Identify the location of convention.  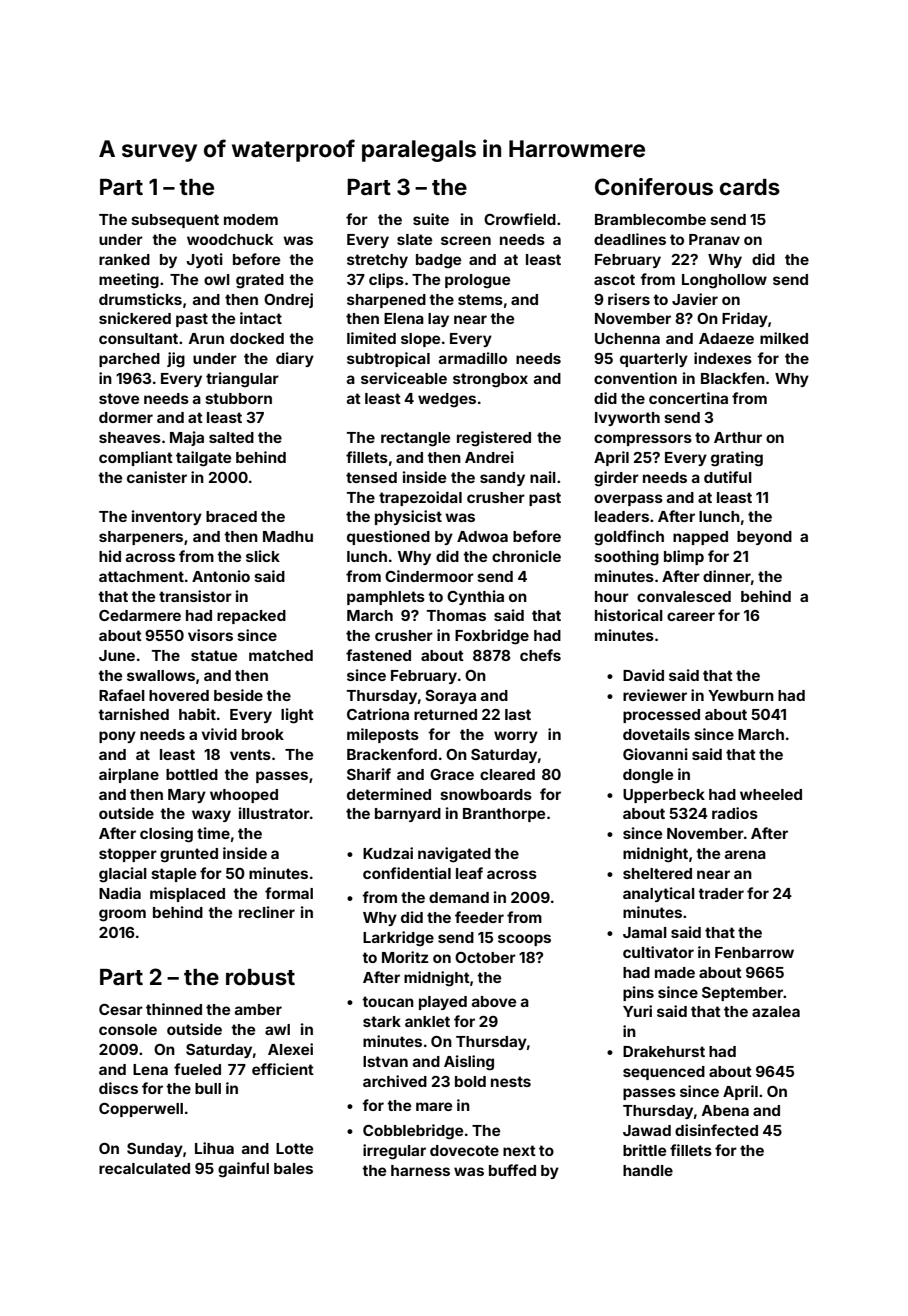
(635, 378).
